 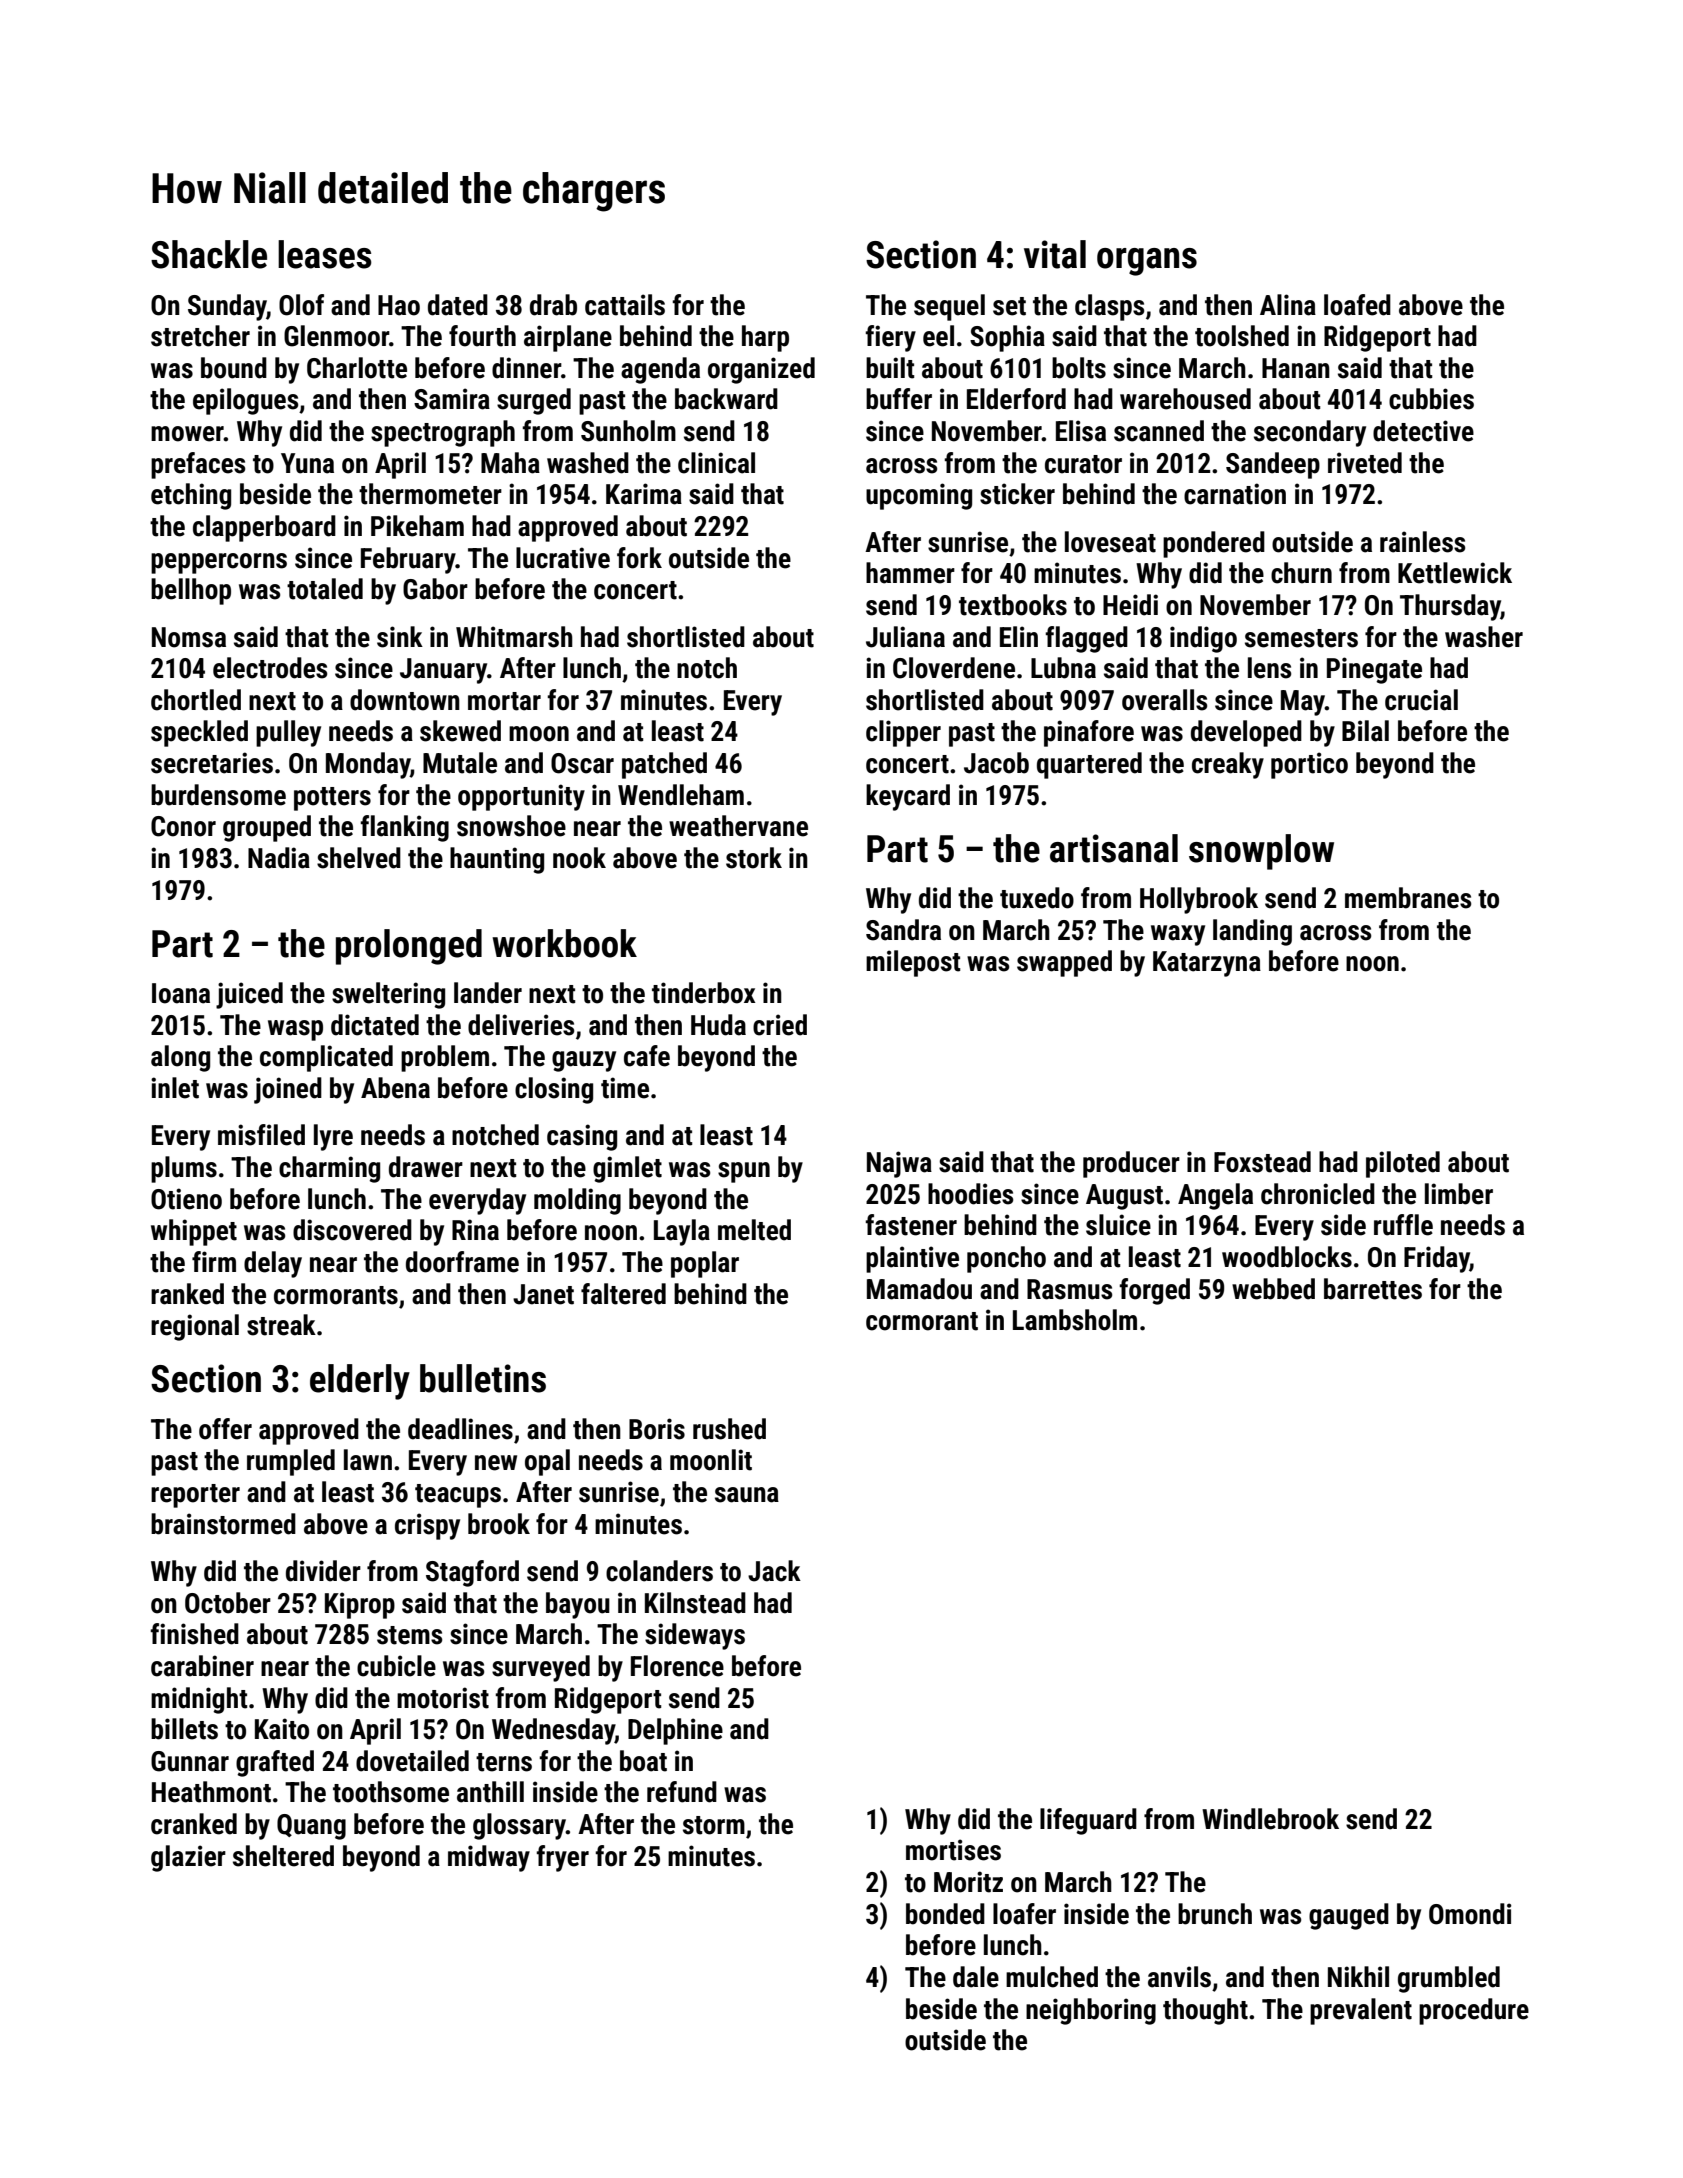 I want to click on glazier, so click(x=188, y=1858).
